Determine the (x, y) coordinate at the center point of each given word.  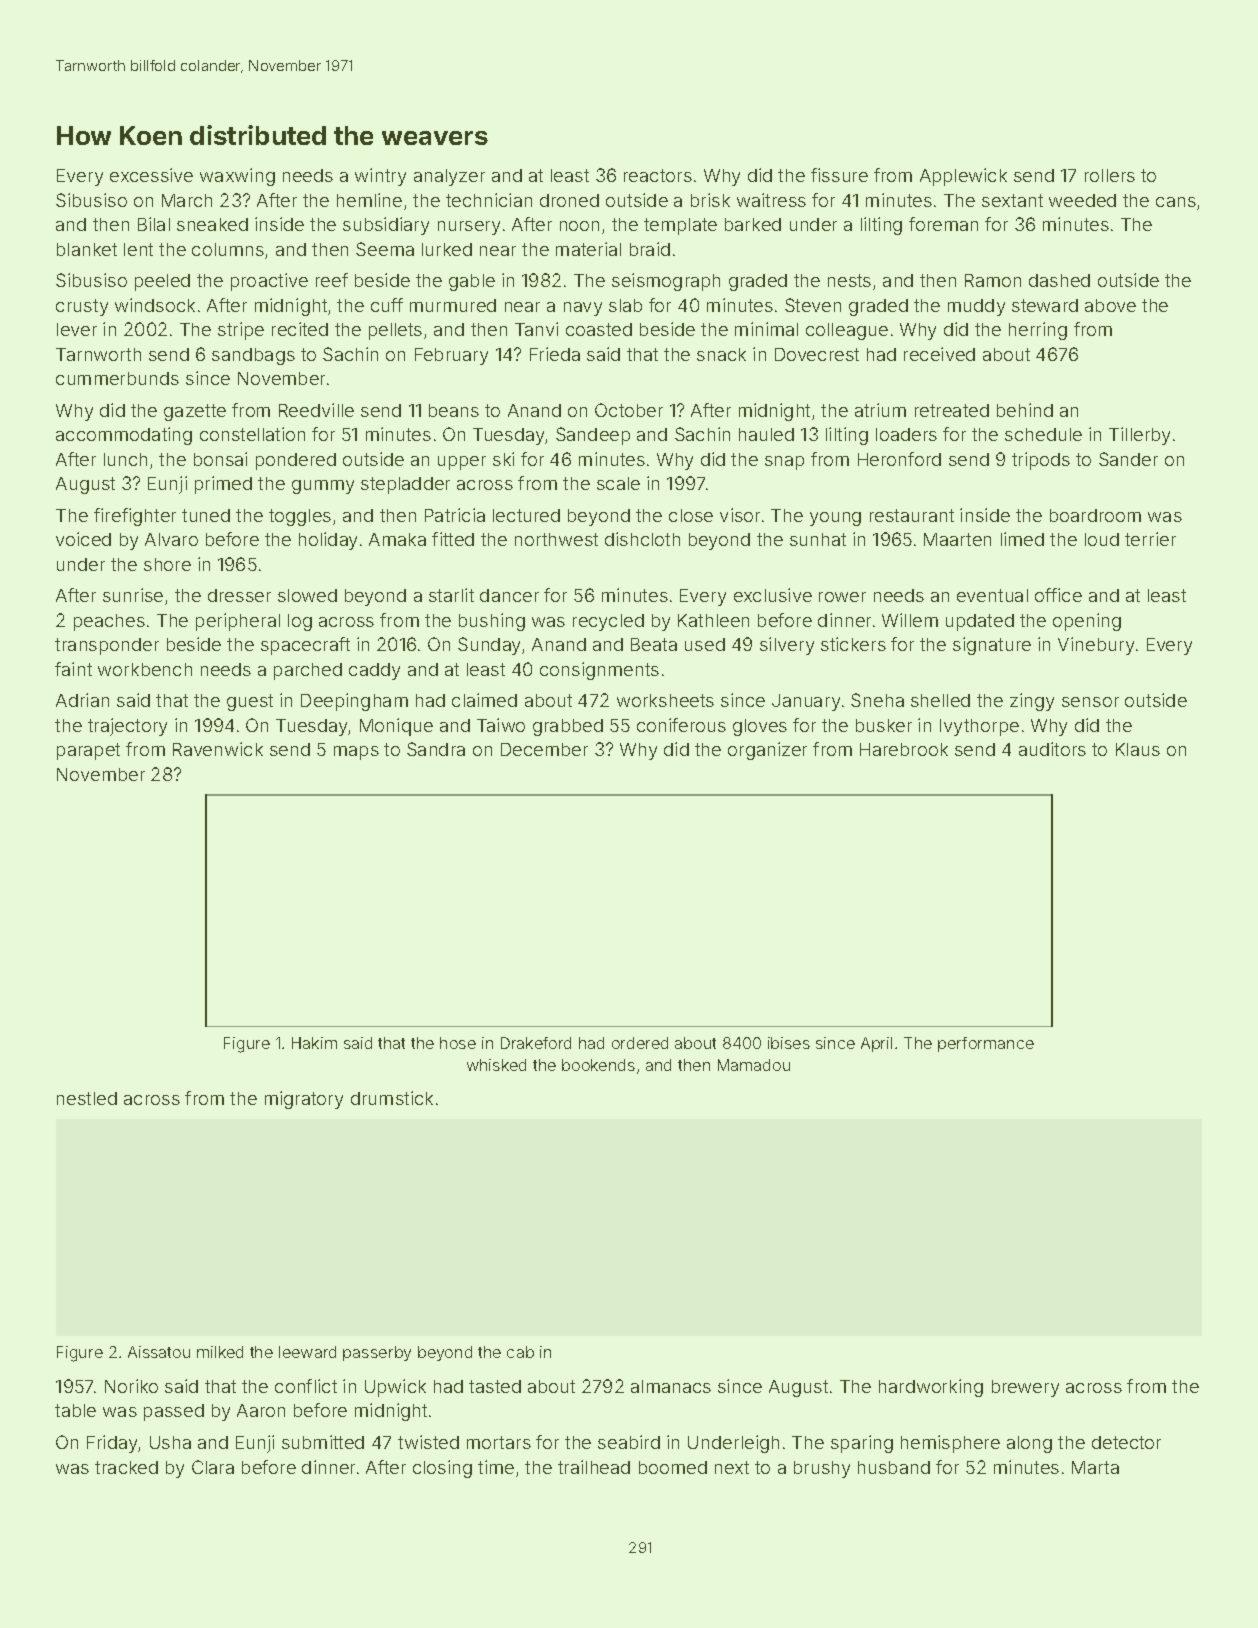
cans (1176, 202)
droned (569, 200)
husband (894, 1467)
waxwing (237, 177)
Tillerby (1139, 436)
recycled (608, 622)
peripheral (238, 622)
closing (442, 1469)
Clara (213, 1467)
